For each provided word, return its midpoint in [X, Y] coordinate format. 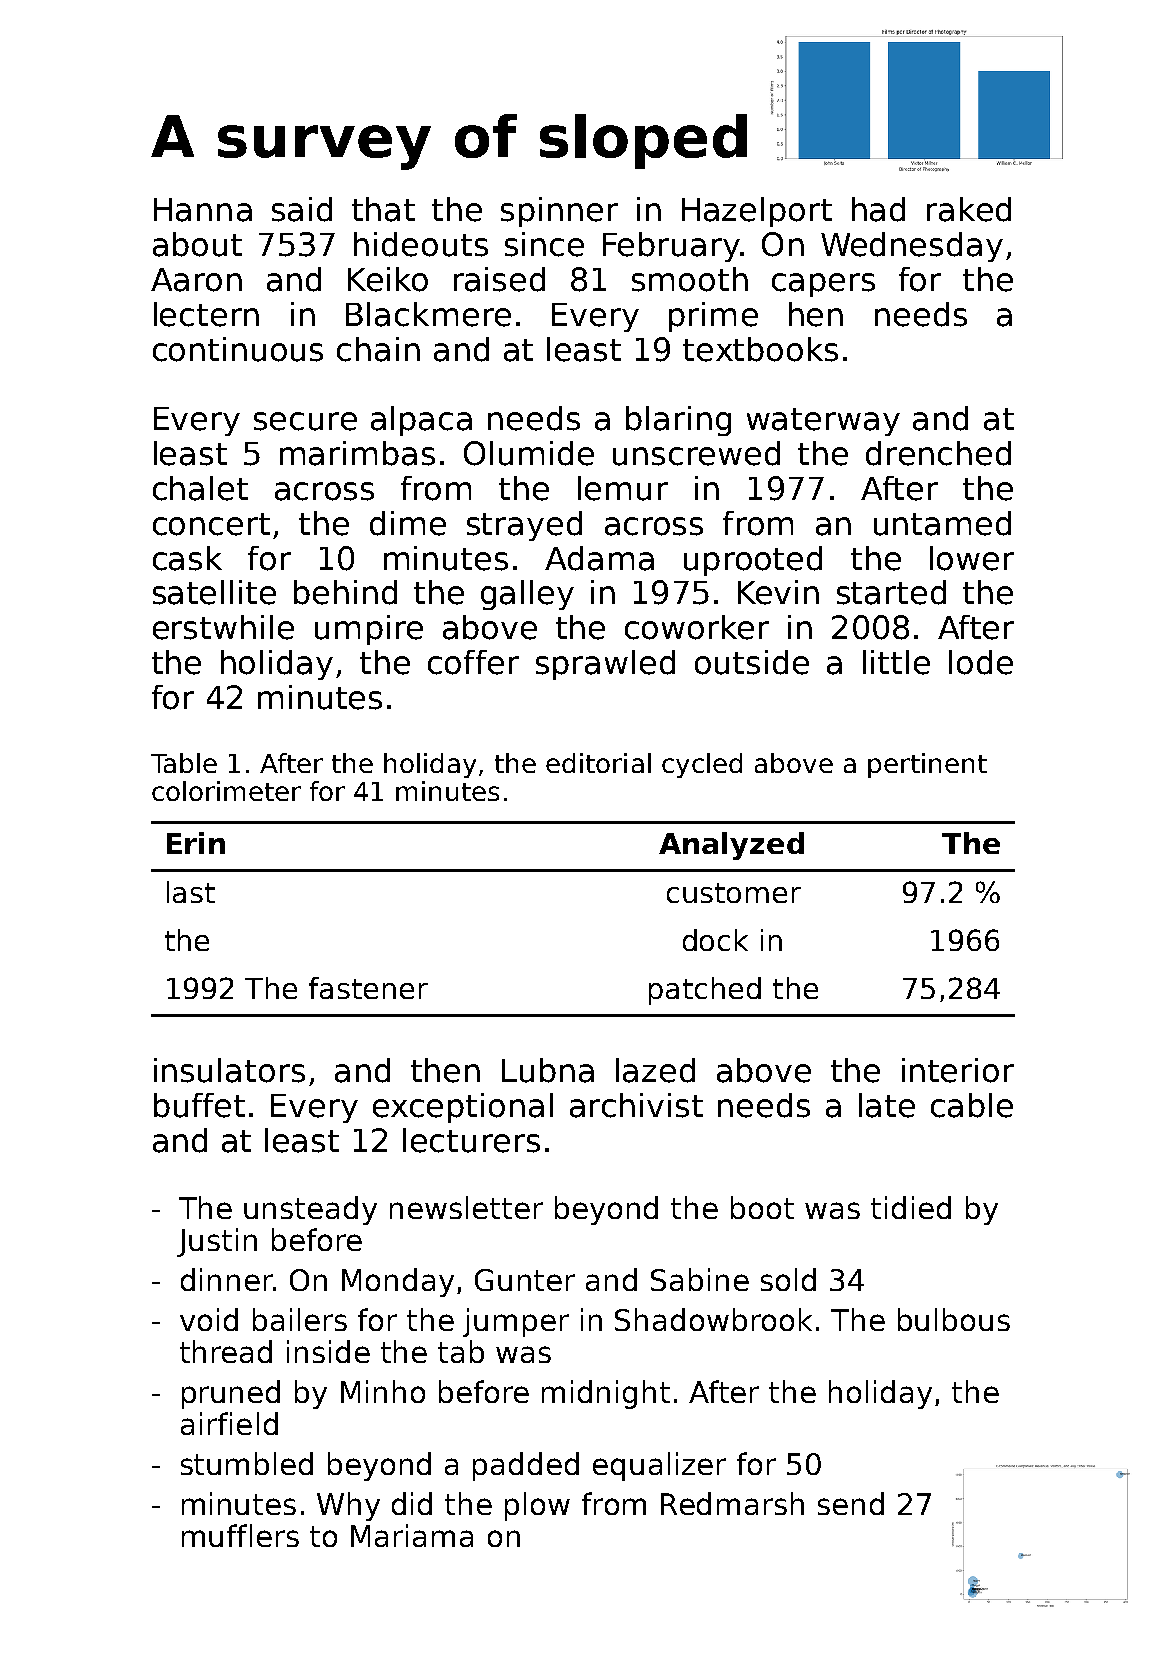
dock [715, 940]
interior [958, 1070]
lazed [655, 1070]
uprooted [753, 561]
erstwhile [223, 627]
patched [705, 991]
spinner [559, 212]
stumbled [247, 1463]
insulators [229, 1070]
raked [969, 209]
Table [184, 763]
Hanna [203, 210]
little [896, 662]
